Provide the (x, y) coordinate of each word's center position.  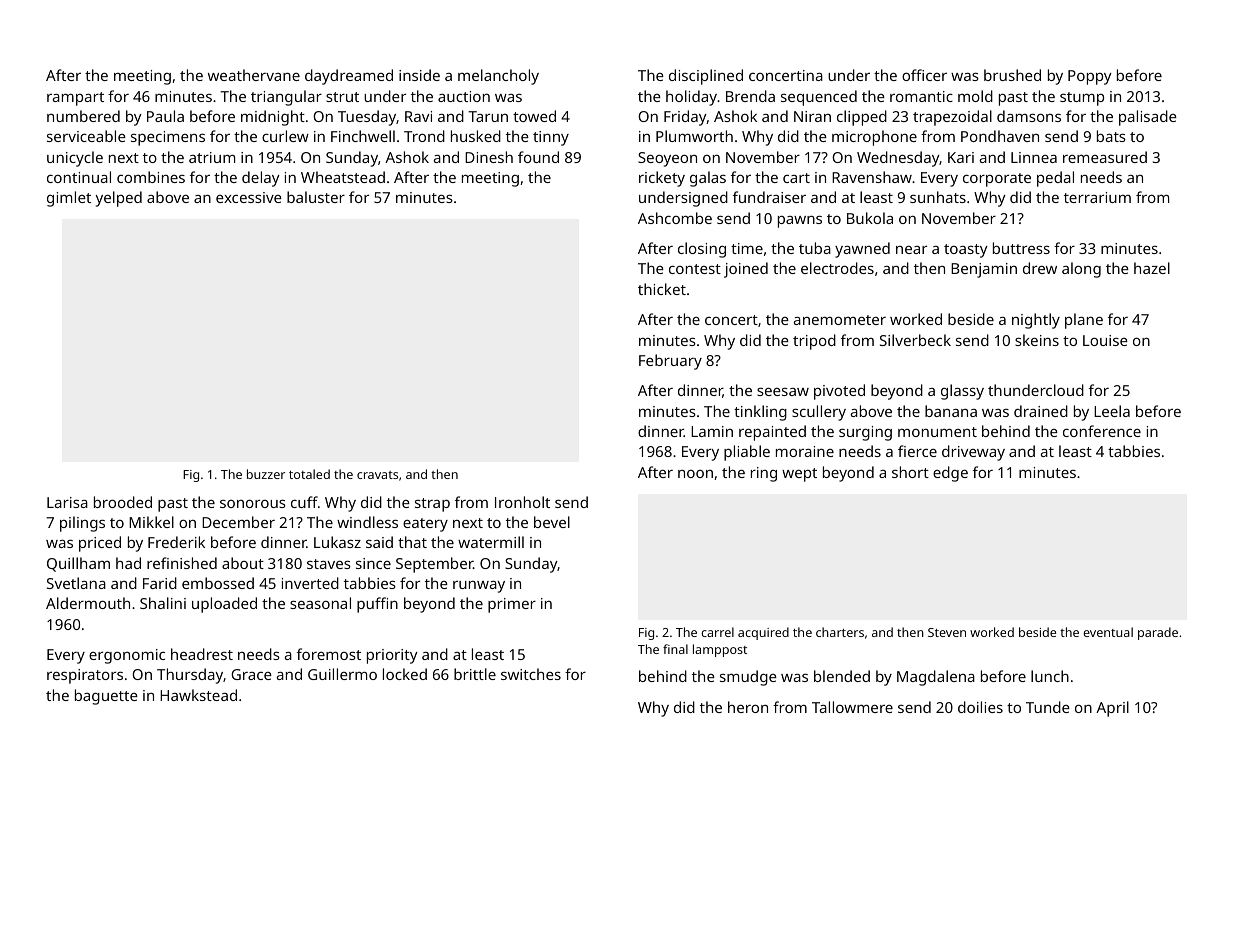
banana (951, 411)
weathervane (254, 75)
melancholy (498, 77)
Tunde (1048, 707)
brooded (123, 502)
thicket (662, 289)
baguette (106, 697)
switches (531, 674)
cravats (377, 475)
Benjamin (984, 270)
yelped (119, 199)
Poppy (1090, 77)
